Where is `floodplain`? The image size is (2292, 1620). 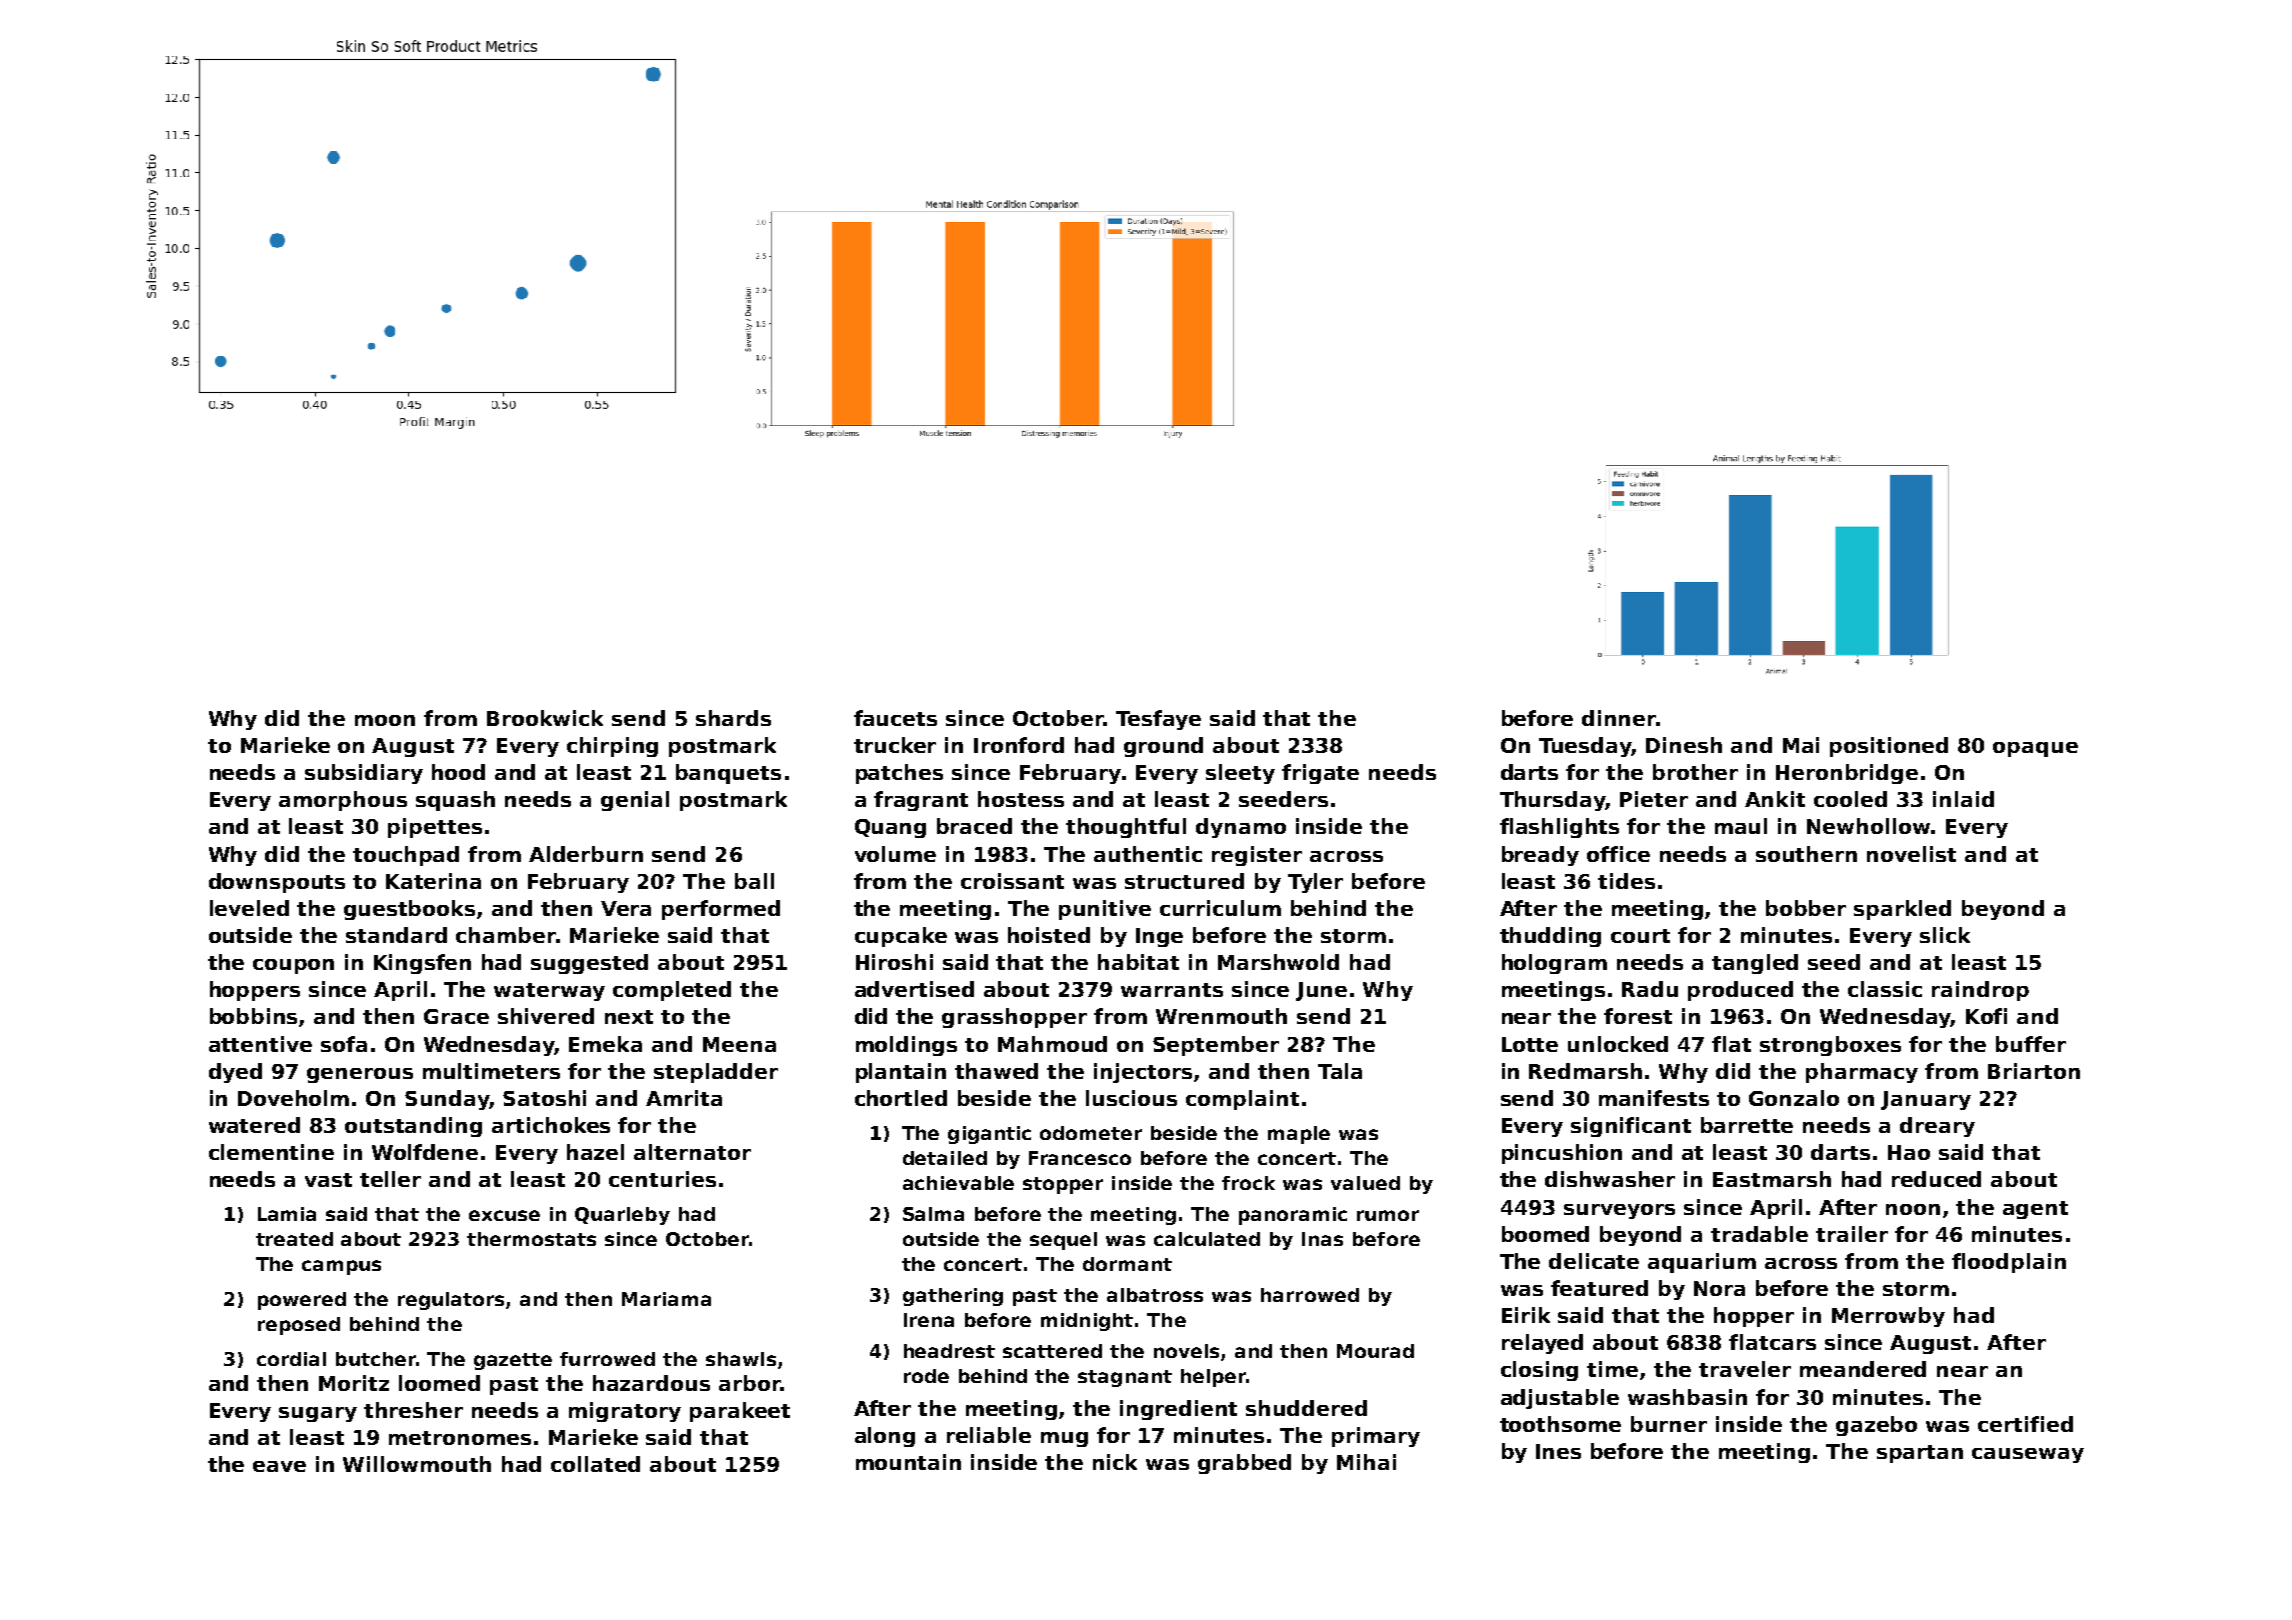
floodplain is located at coordinates (2009, 1263).
